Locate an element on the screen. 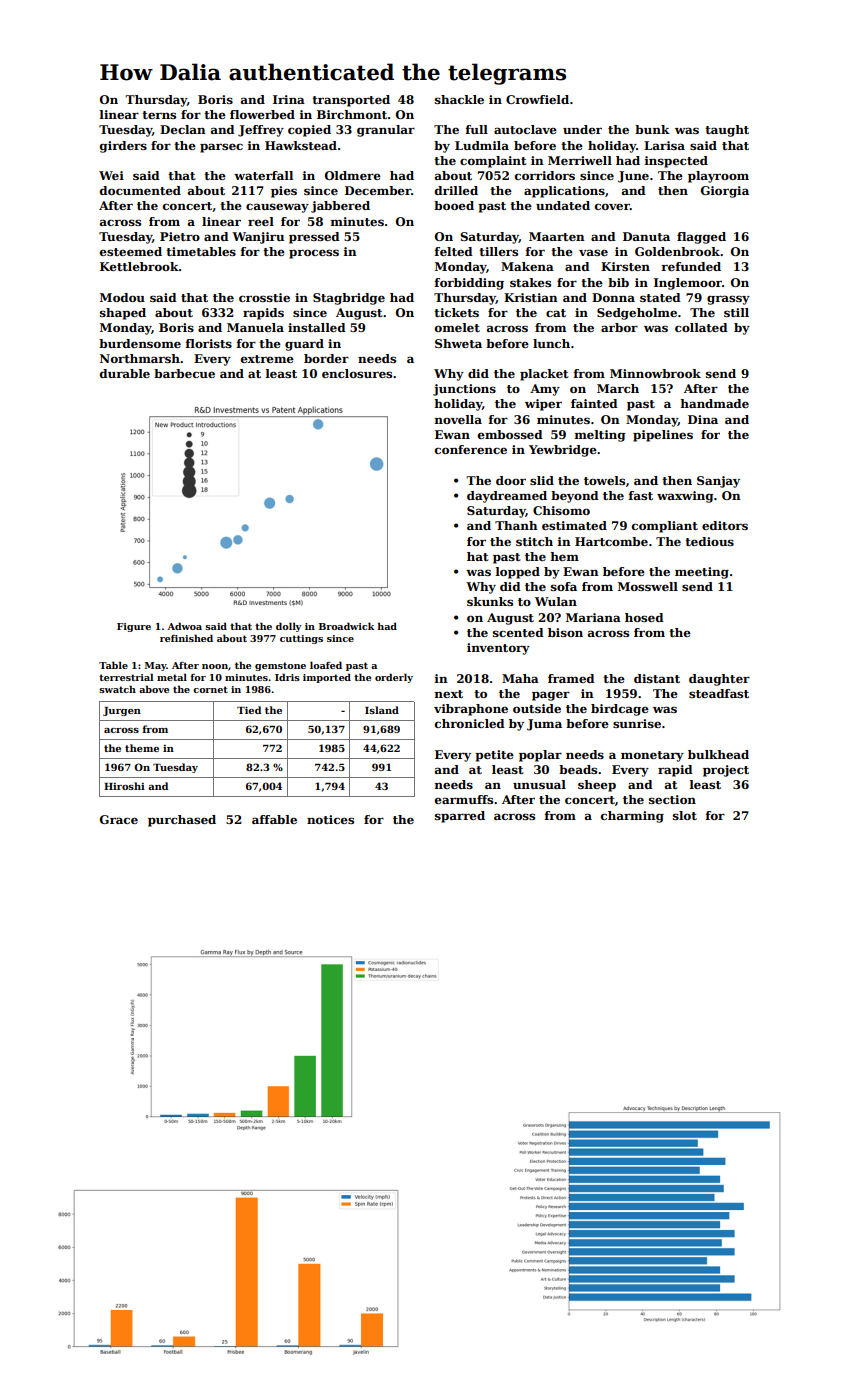 This screenshot has height=1400, width=849. crosstie is located at coordinates (264, 297).
